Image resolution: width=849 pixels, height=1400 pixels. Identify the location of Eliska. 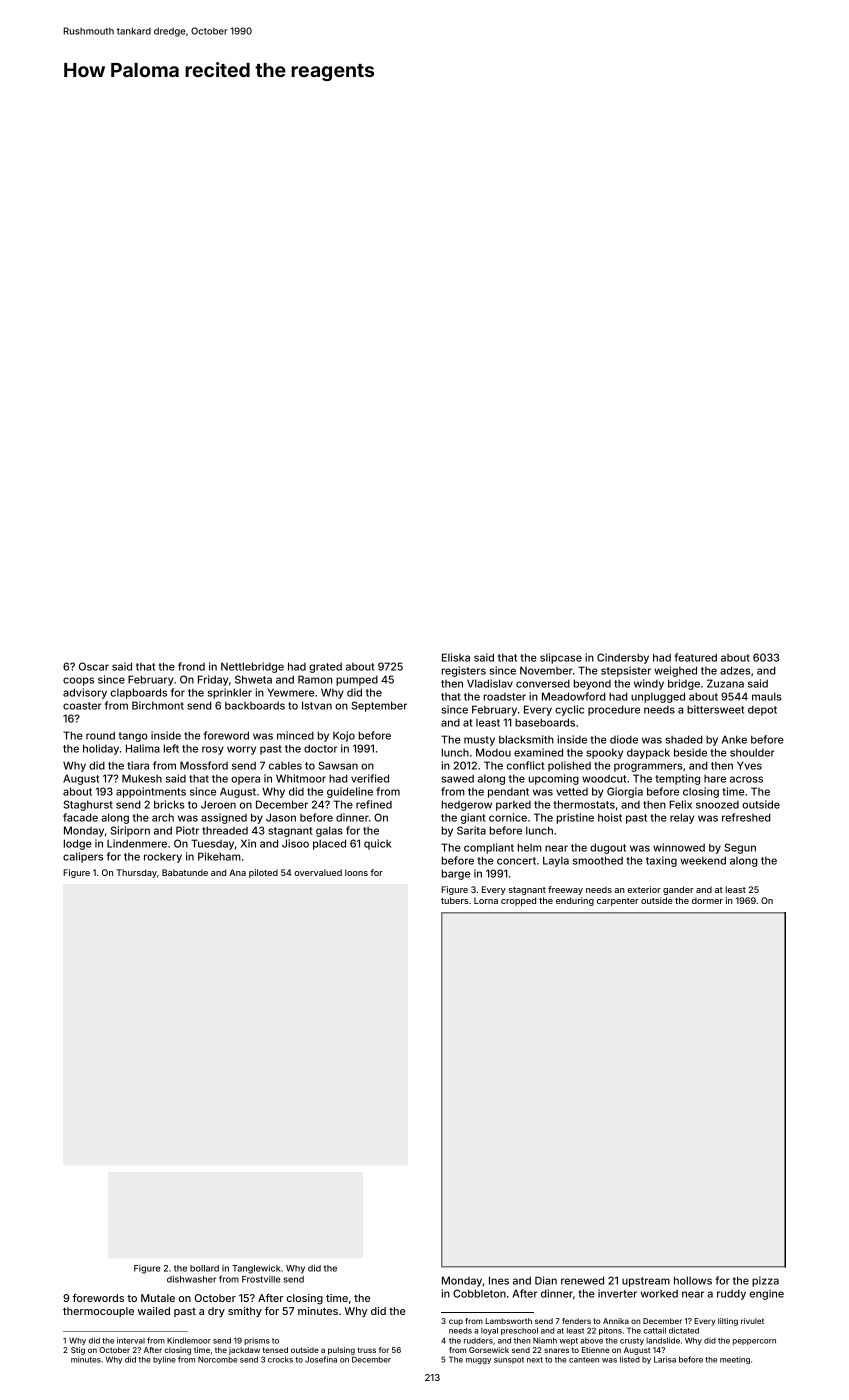
(456, 657).
